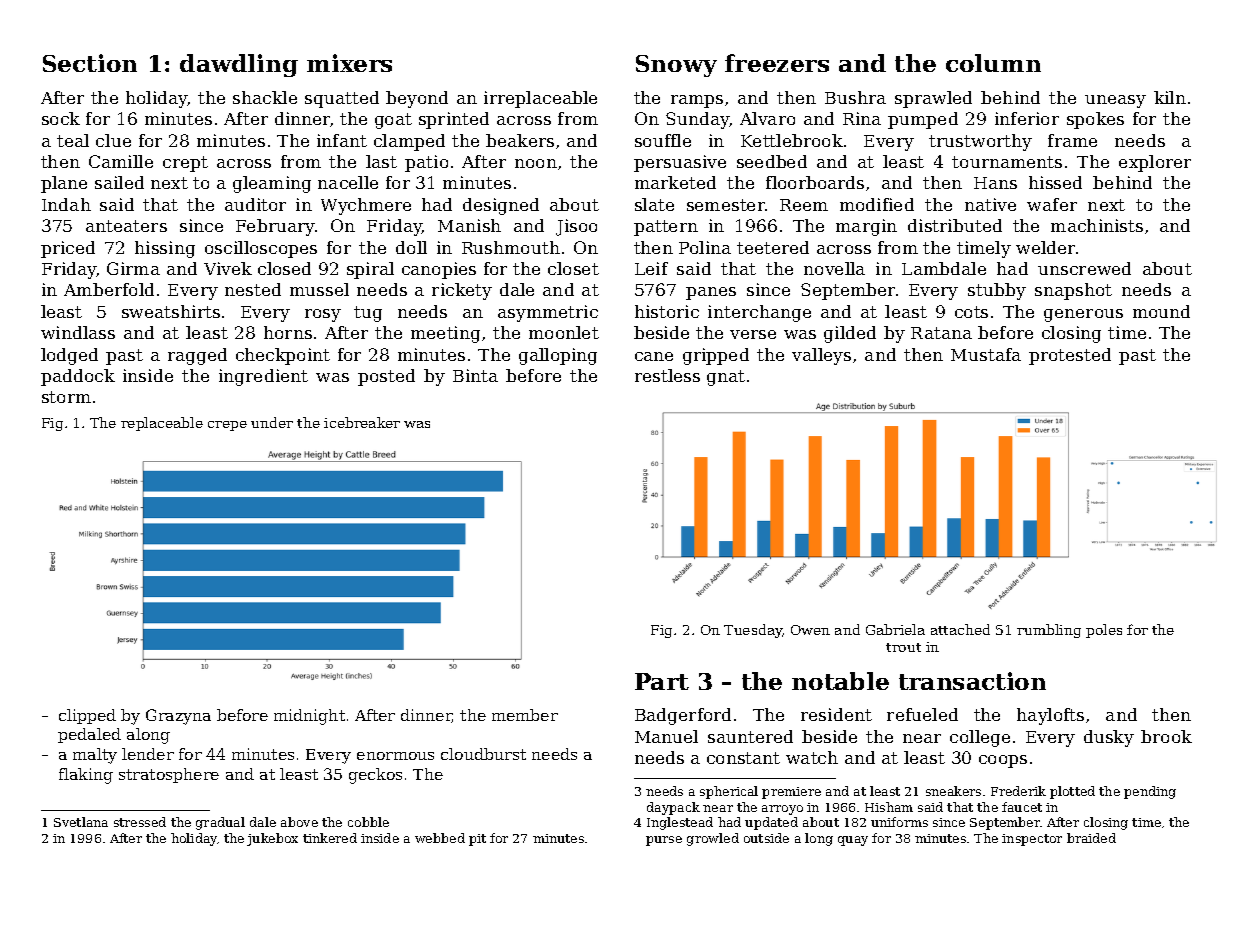 This document has width=1233, height=952. Describe the element at coordinates (272, 839) in the document. I see `jukebox` at that location.
